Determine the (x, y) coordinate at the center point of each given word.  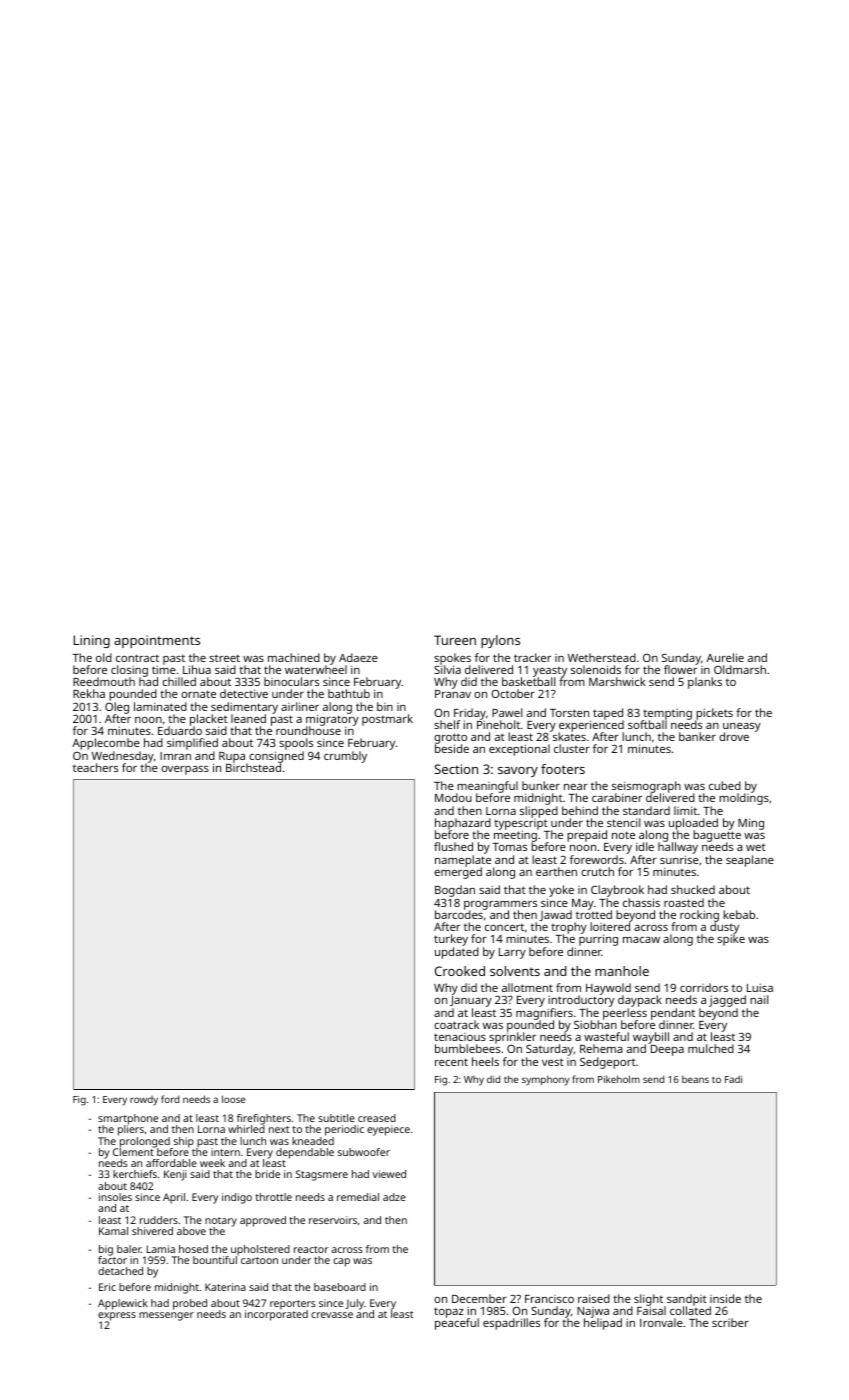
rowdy (144, 1101)
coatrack (456, 1024)
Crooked (460, 971)
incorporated (276, 1315)
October (513, 693)
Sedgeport (608, 1063)
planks (705, 683)
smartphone (128, 1119)
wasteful (606, 1036)
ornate (198, 694)
